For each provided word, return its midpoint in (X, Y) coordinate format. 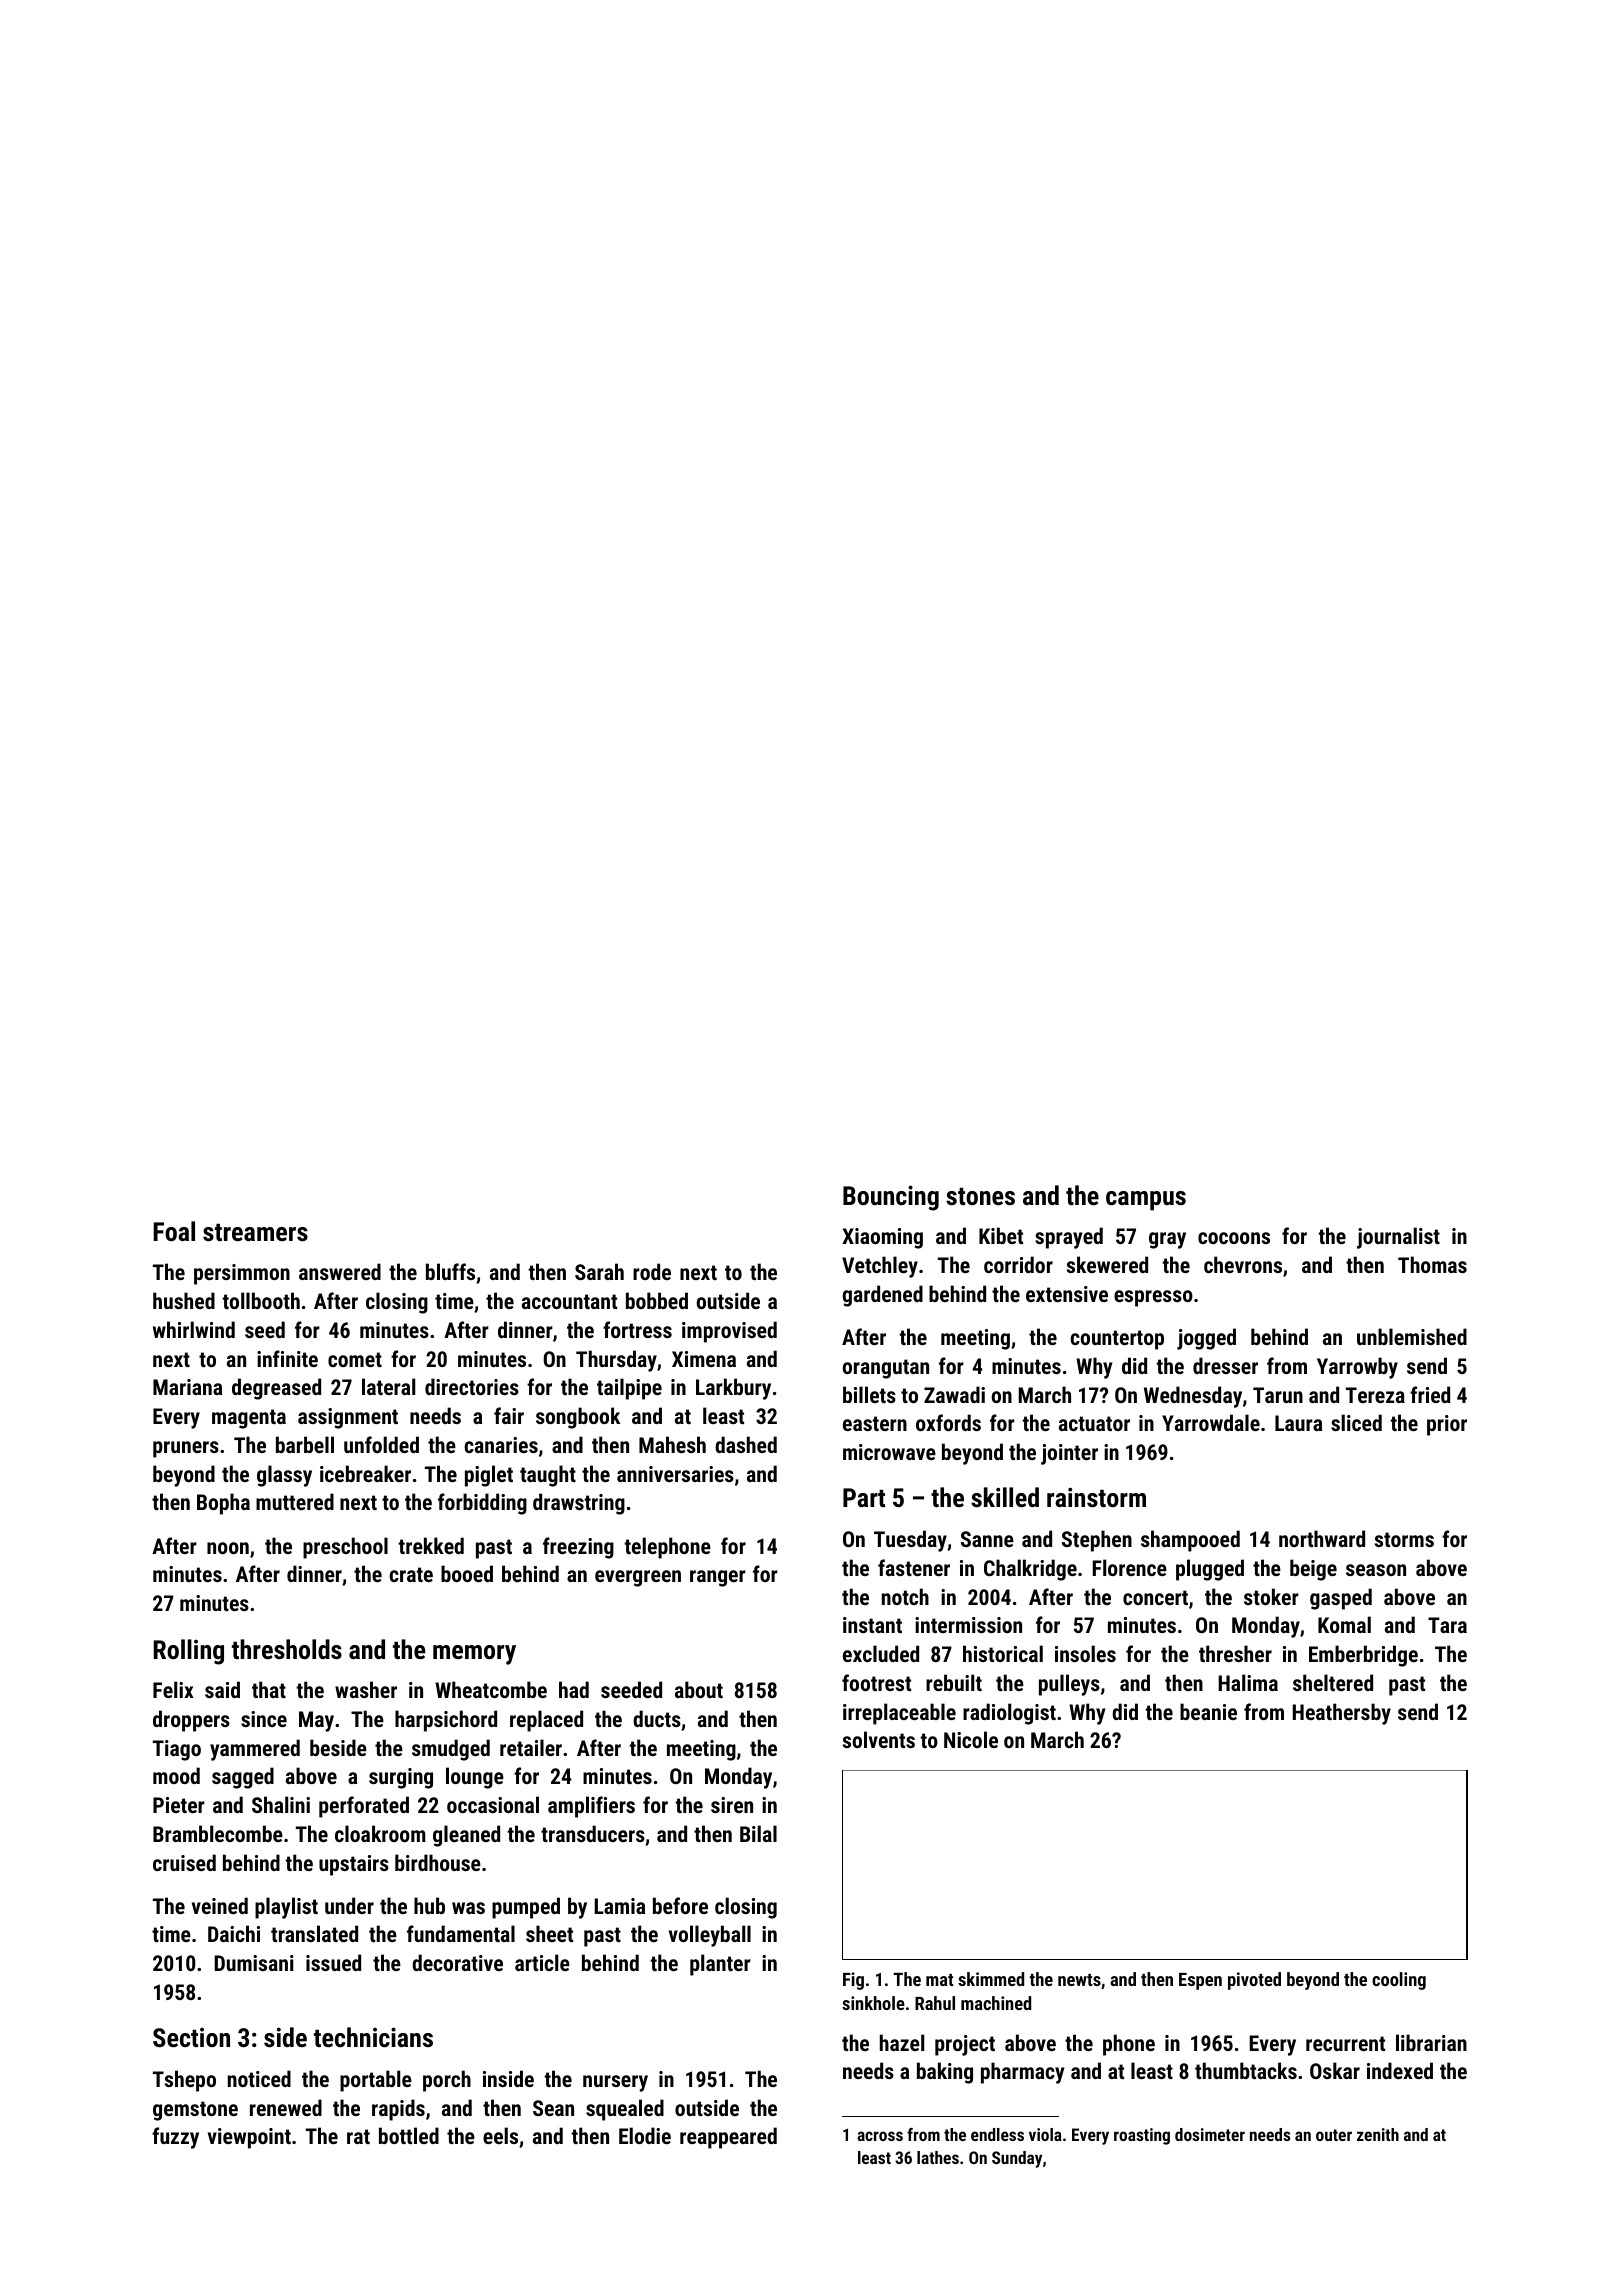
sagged (243, 1778)
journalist (1398, 1238)
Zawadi (954, 1394)
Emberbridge (1363, 1656)
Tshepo (184, 2081)
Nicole (971, 1739)
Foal (174, 1231)
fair (509, 1415)
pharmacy (1022, 2073)
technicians (373, 2037)
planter (720, 1965)
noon (228, 1548)
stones (980, 1196)
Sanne (987, 1539)
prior (1447, 1425)
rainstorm (1096, 1497)
